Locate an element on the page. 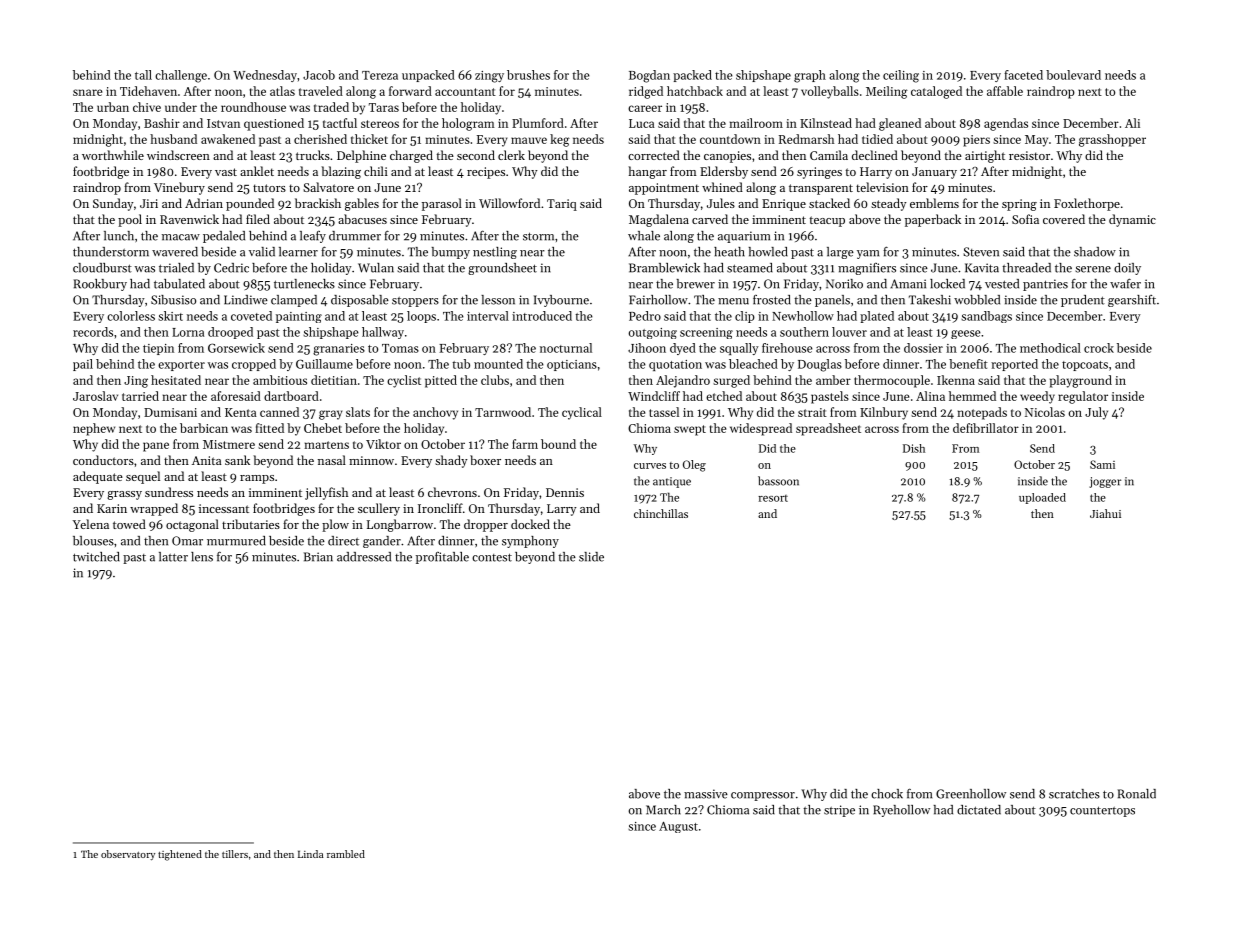 This image has width=1233, height=952. learner is located at coordinates (298, 252).
